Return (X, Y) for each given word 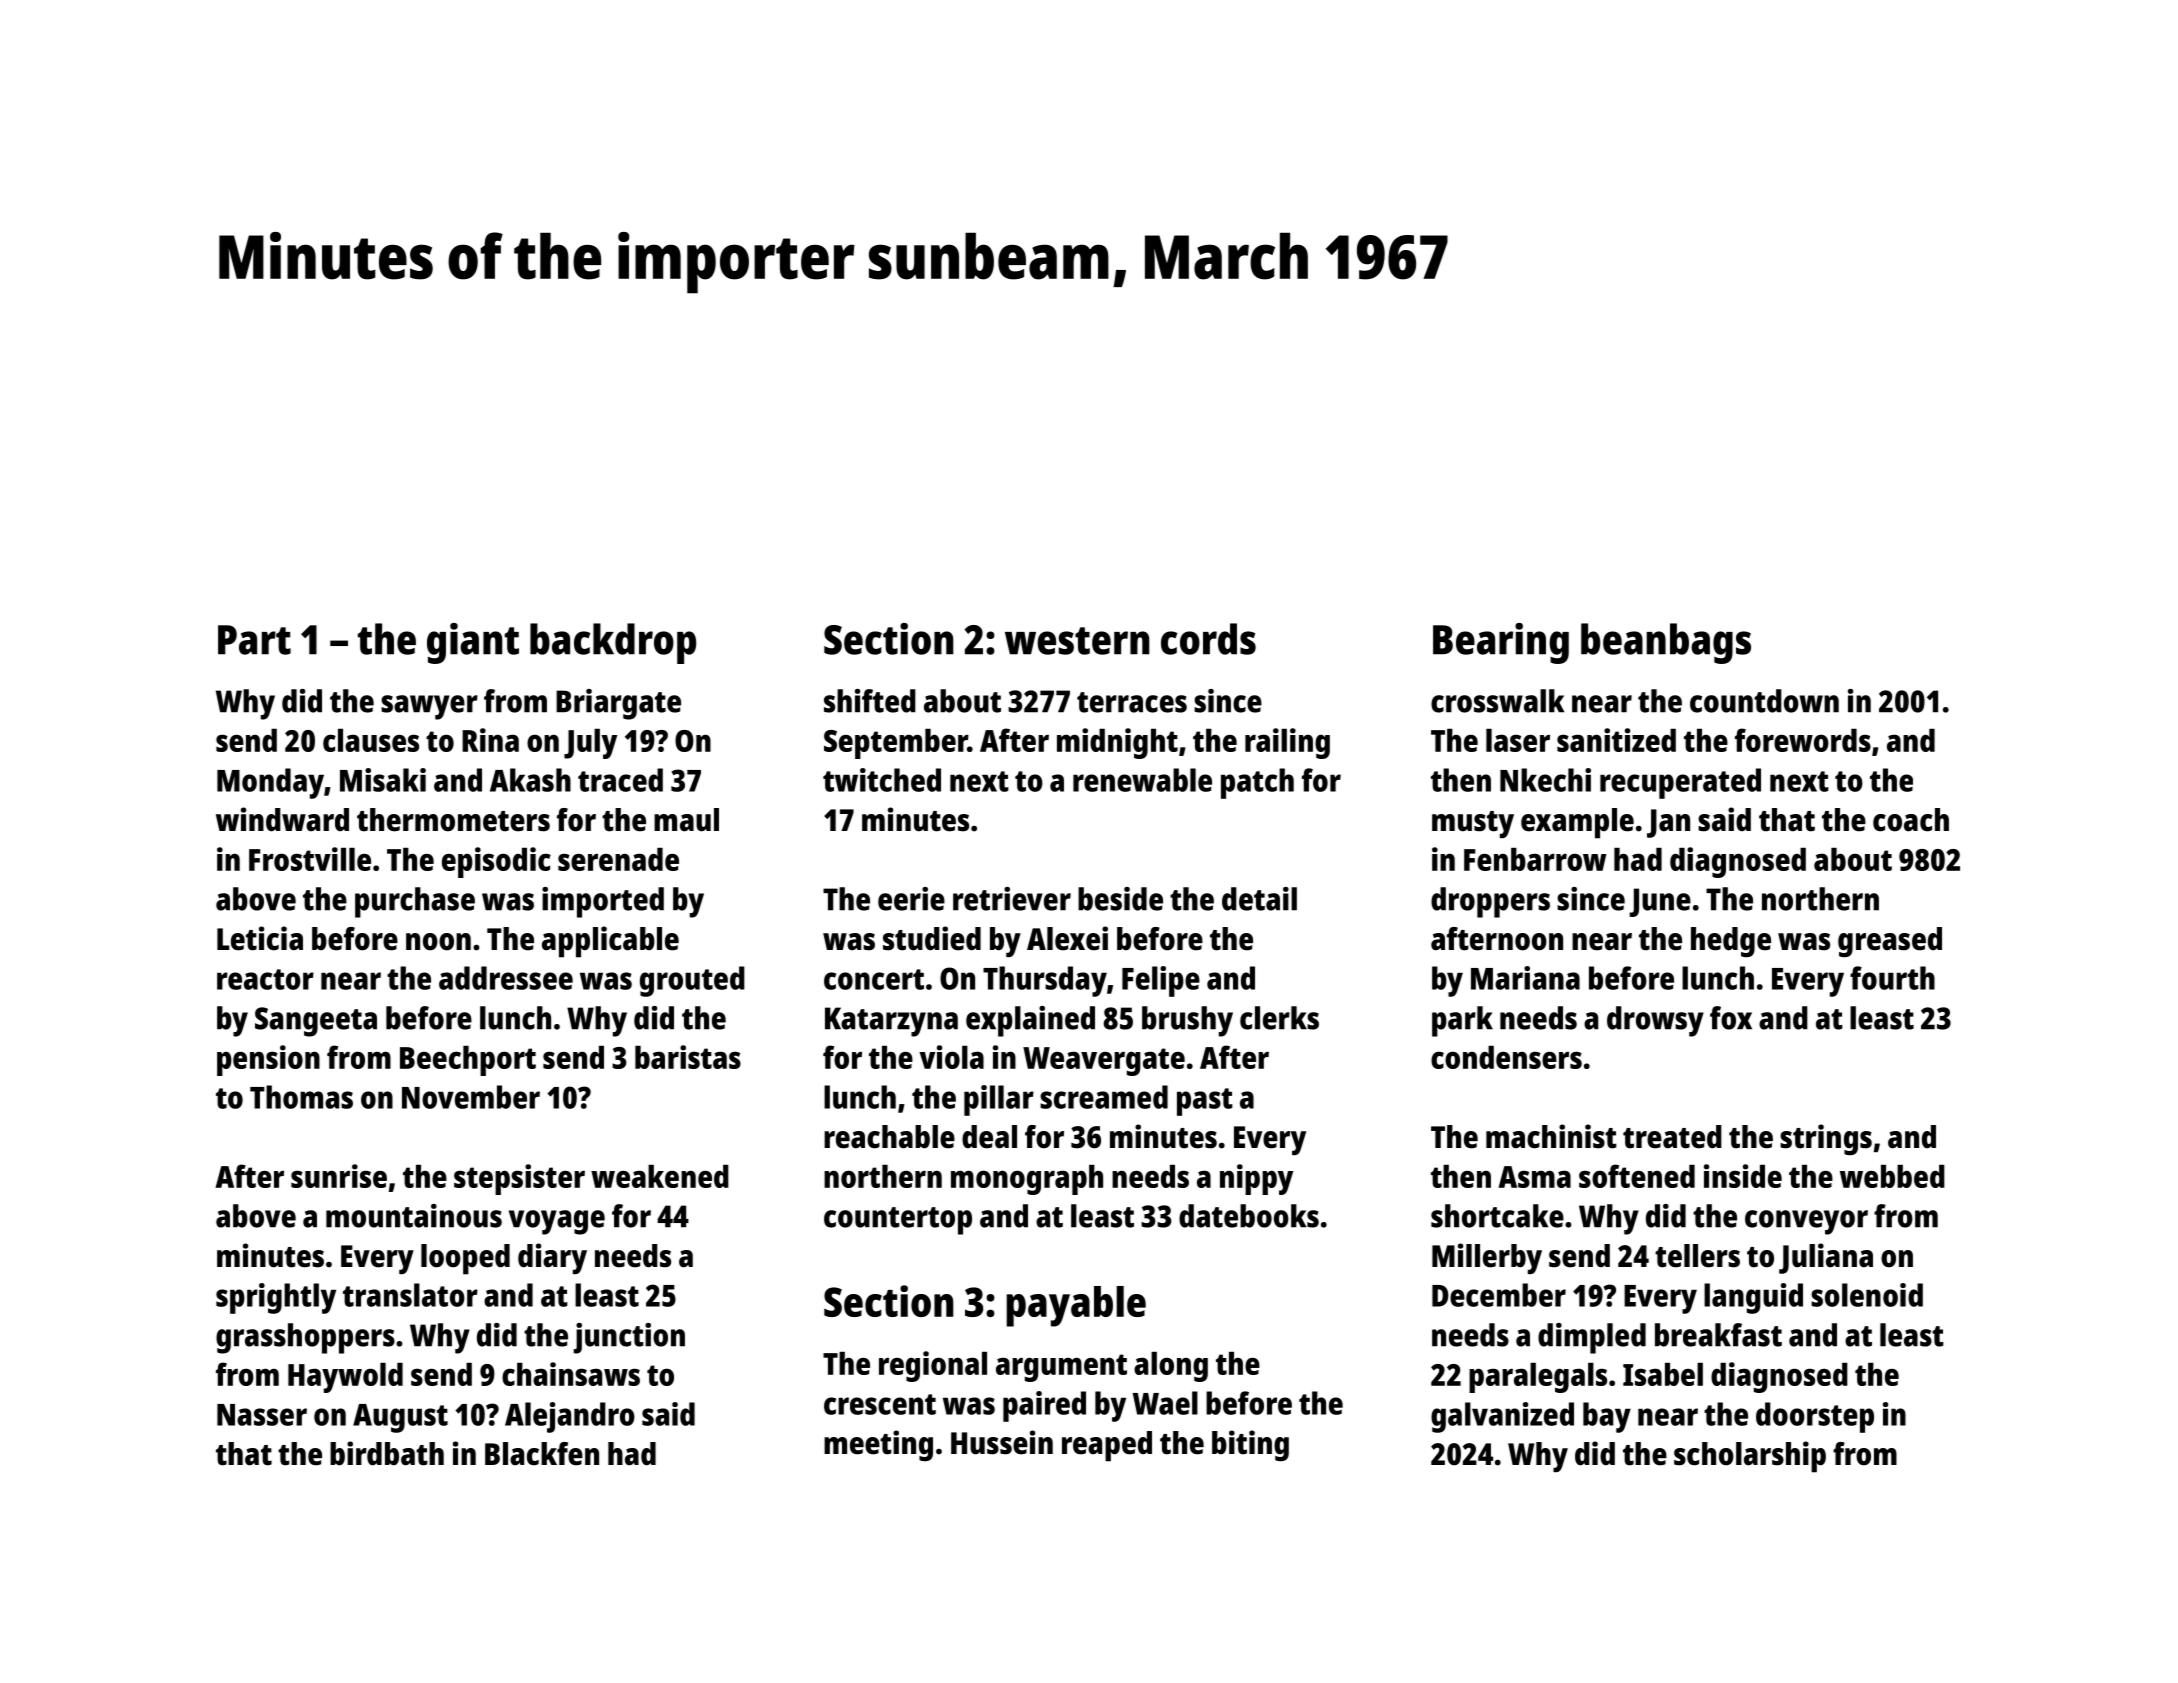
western (1077, 641)
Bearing (1501, 643)
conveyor (1806, 1222)
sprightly (276, 1298)
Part (254, 640)
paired (1044, 1406)
